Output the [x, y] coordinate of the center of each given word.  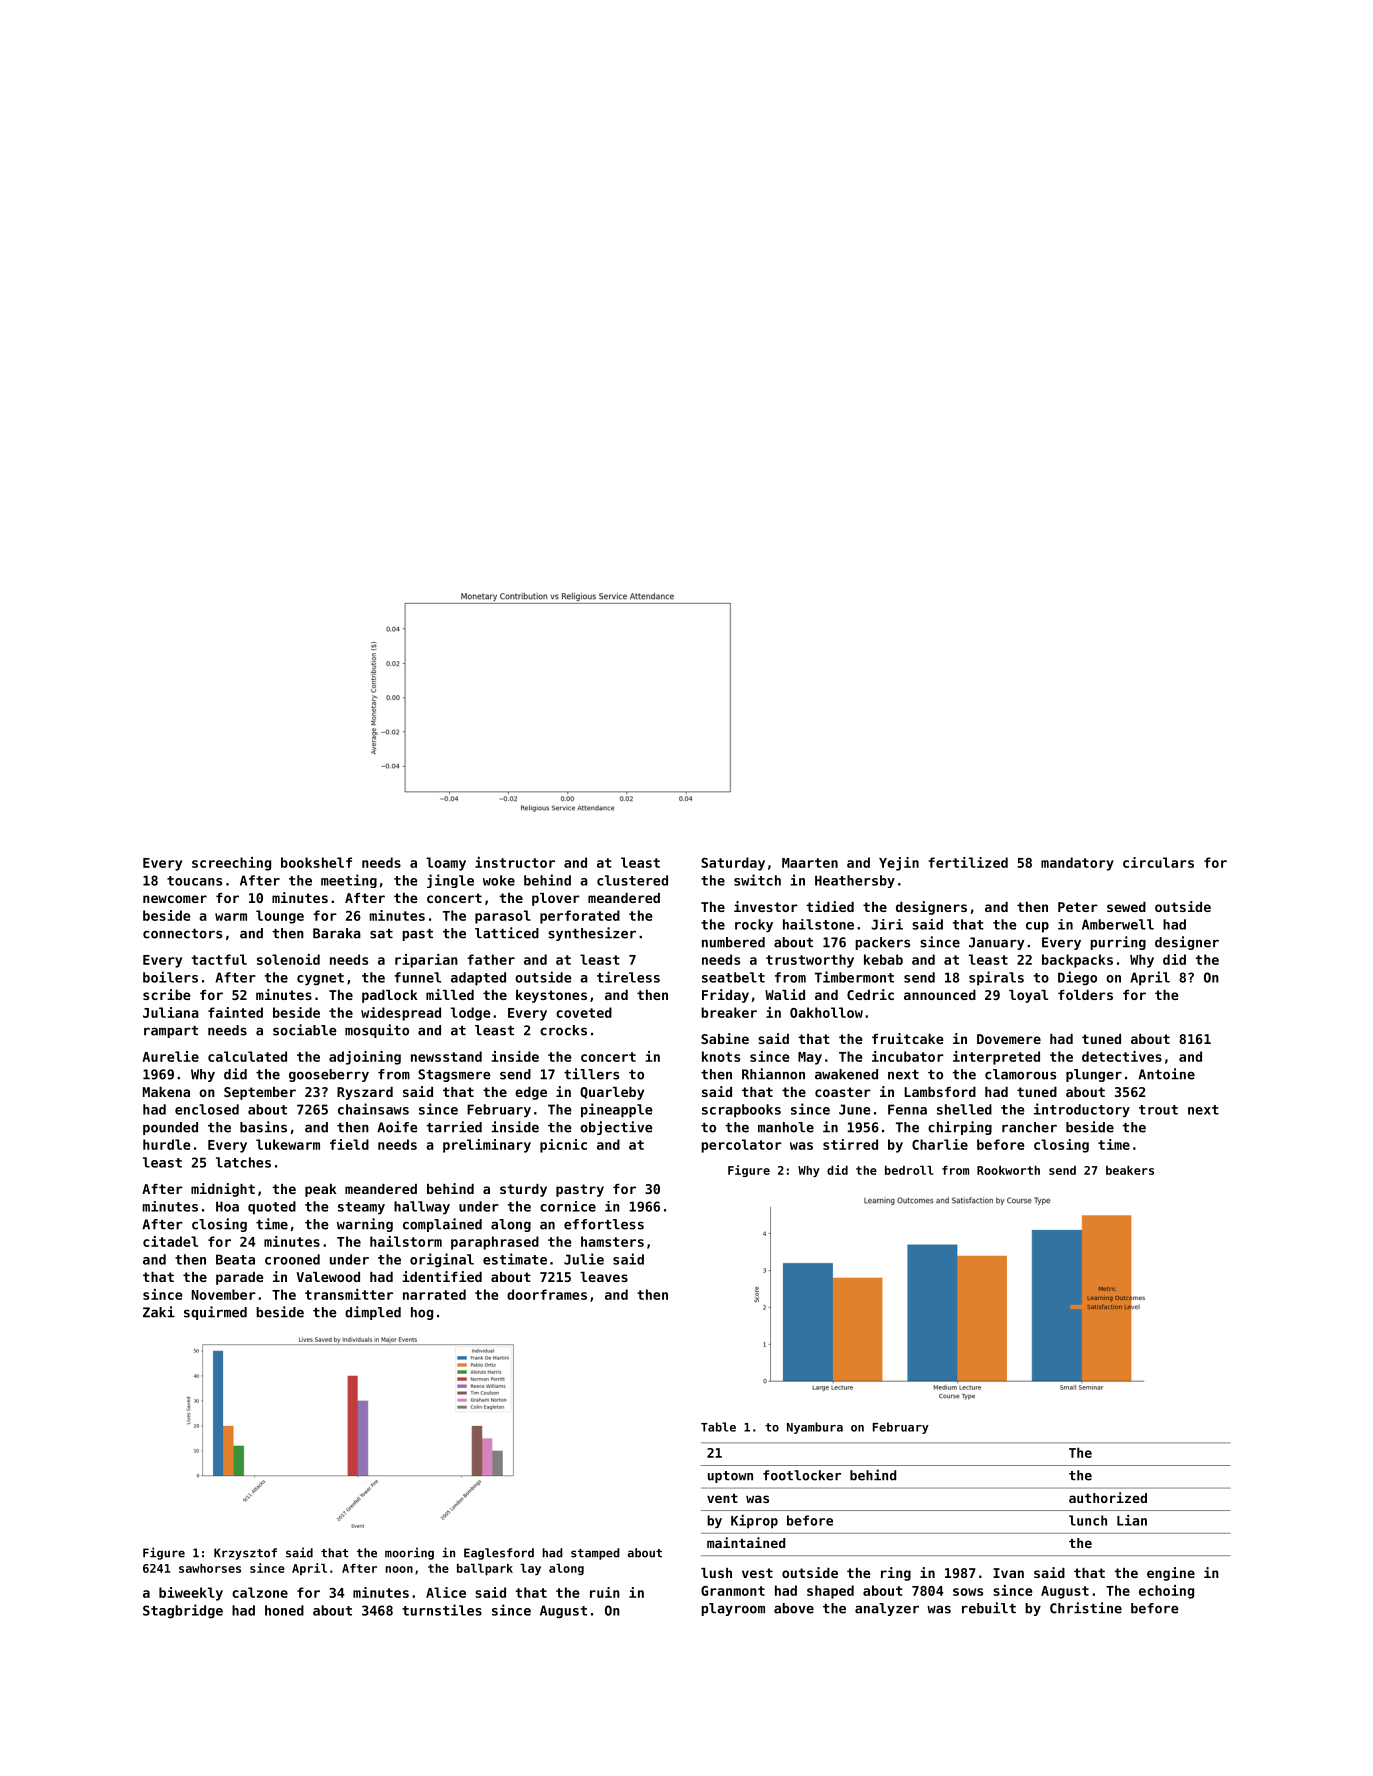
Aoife [397, 1127]
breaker [729, 1012]
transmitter [349, 1294]
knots [721, 1056]
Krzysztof [245, 1554]
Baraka [337, 933]
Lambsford [940, 1092]
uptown [730, 1477]
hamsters [612, 1241]
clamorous [1020, 1074]
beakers [1130, 1170]
